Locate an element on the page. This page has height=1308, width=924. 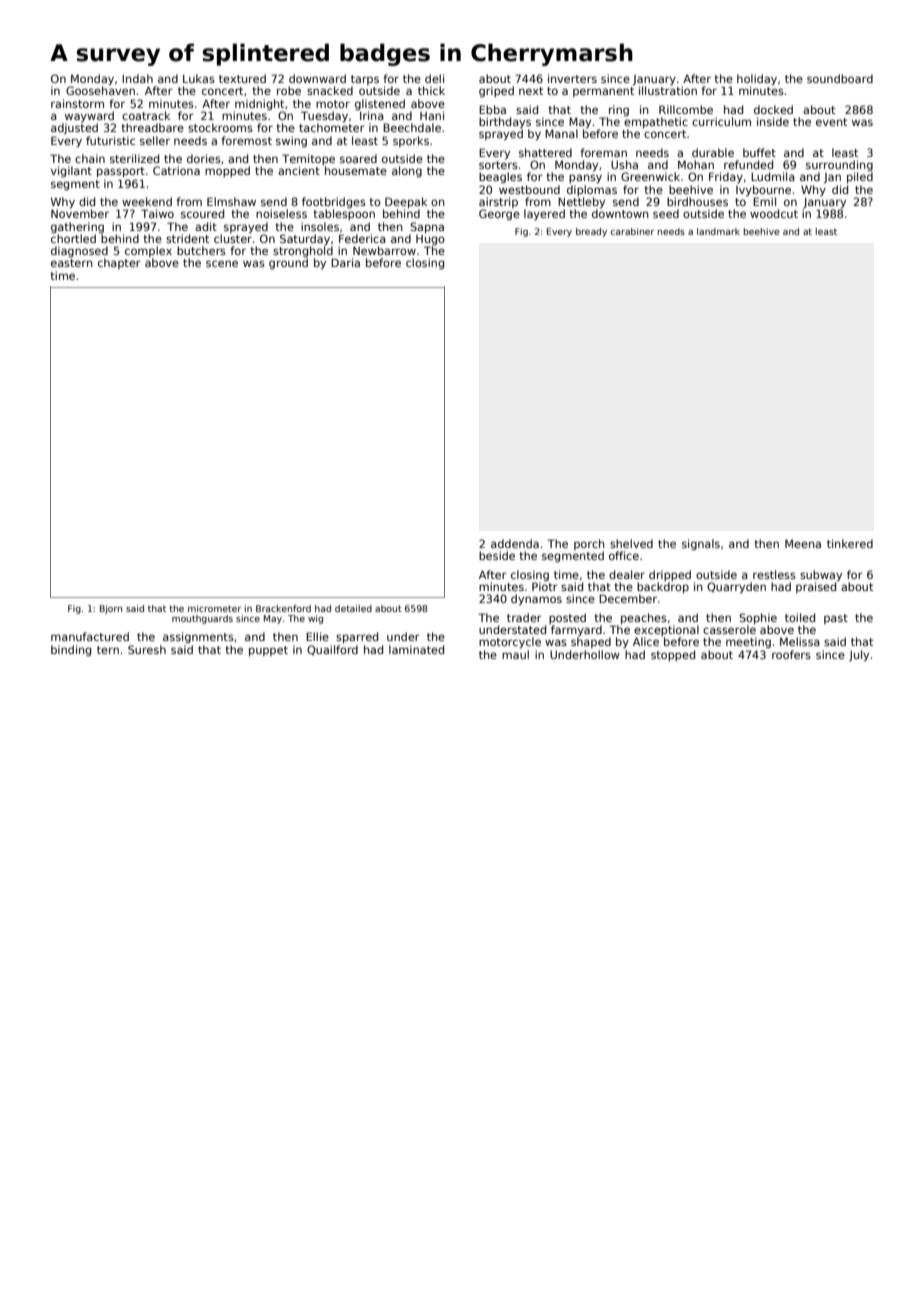
docked is located at coordinates (773, 109).
